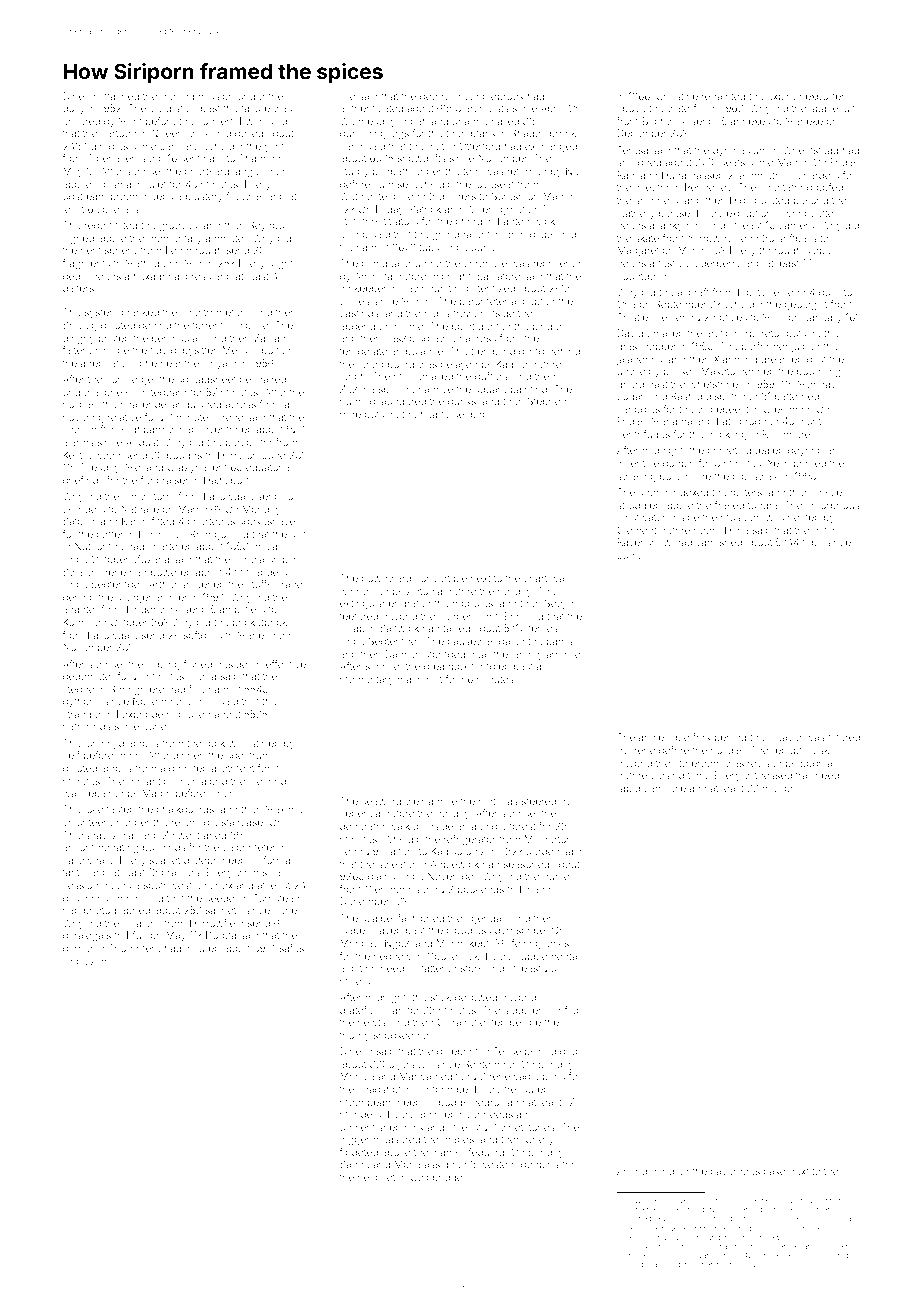 Image resolution: width=924 pixels, height=1308 pixels. Describe the element at coordinates (135, 948) in the screenshot. I see `Thornmere` at that location.
